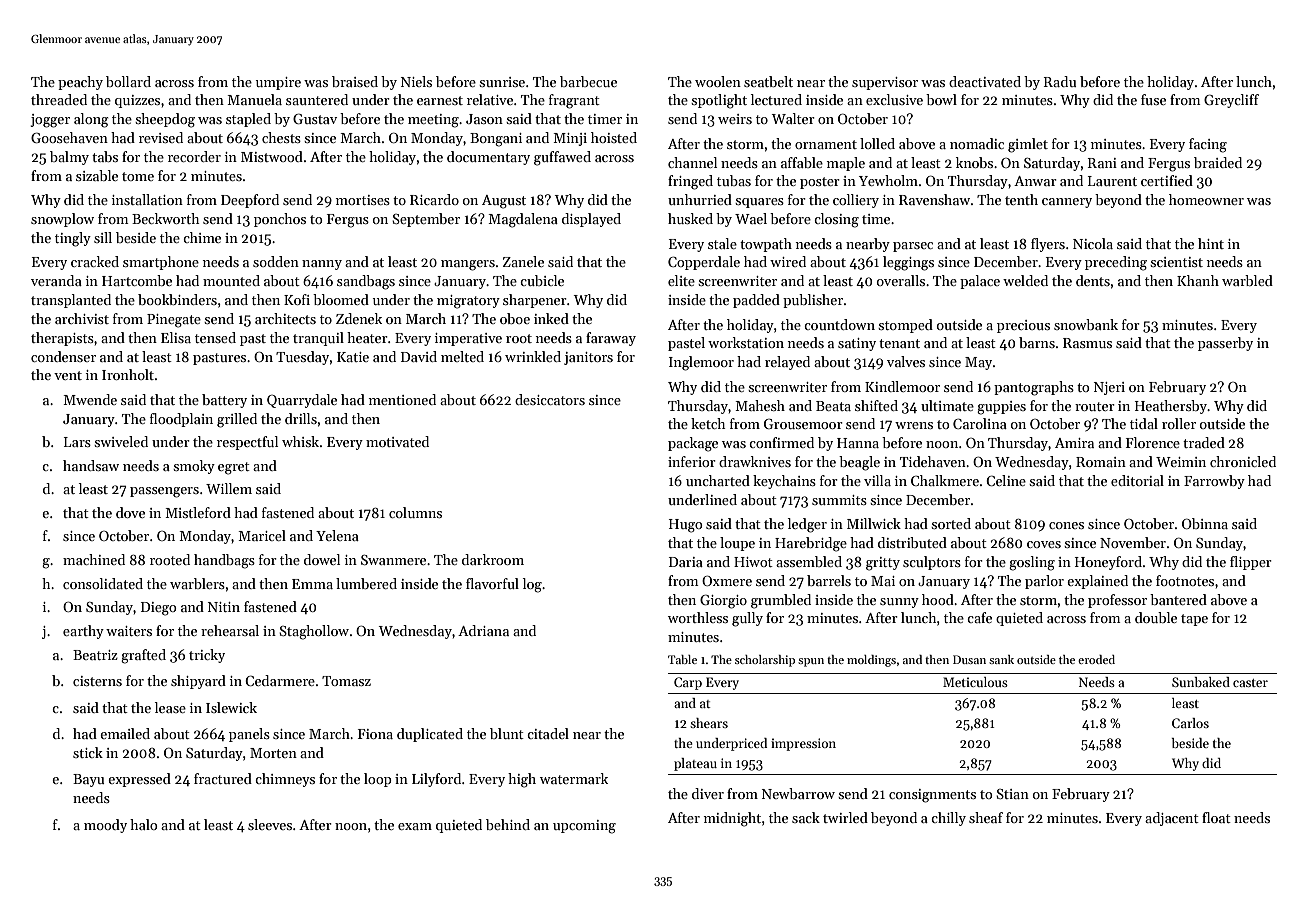  What do you see at coordinates (62, 220) in the screenshot?
I see `snowplow` at bounding box center [62, 220].
